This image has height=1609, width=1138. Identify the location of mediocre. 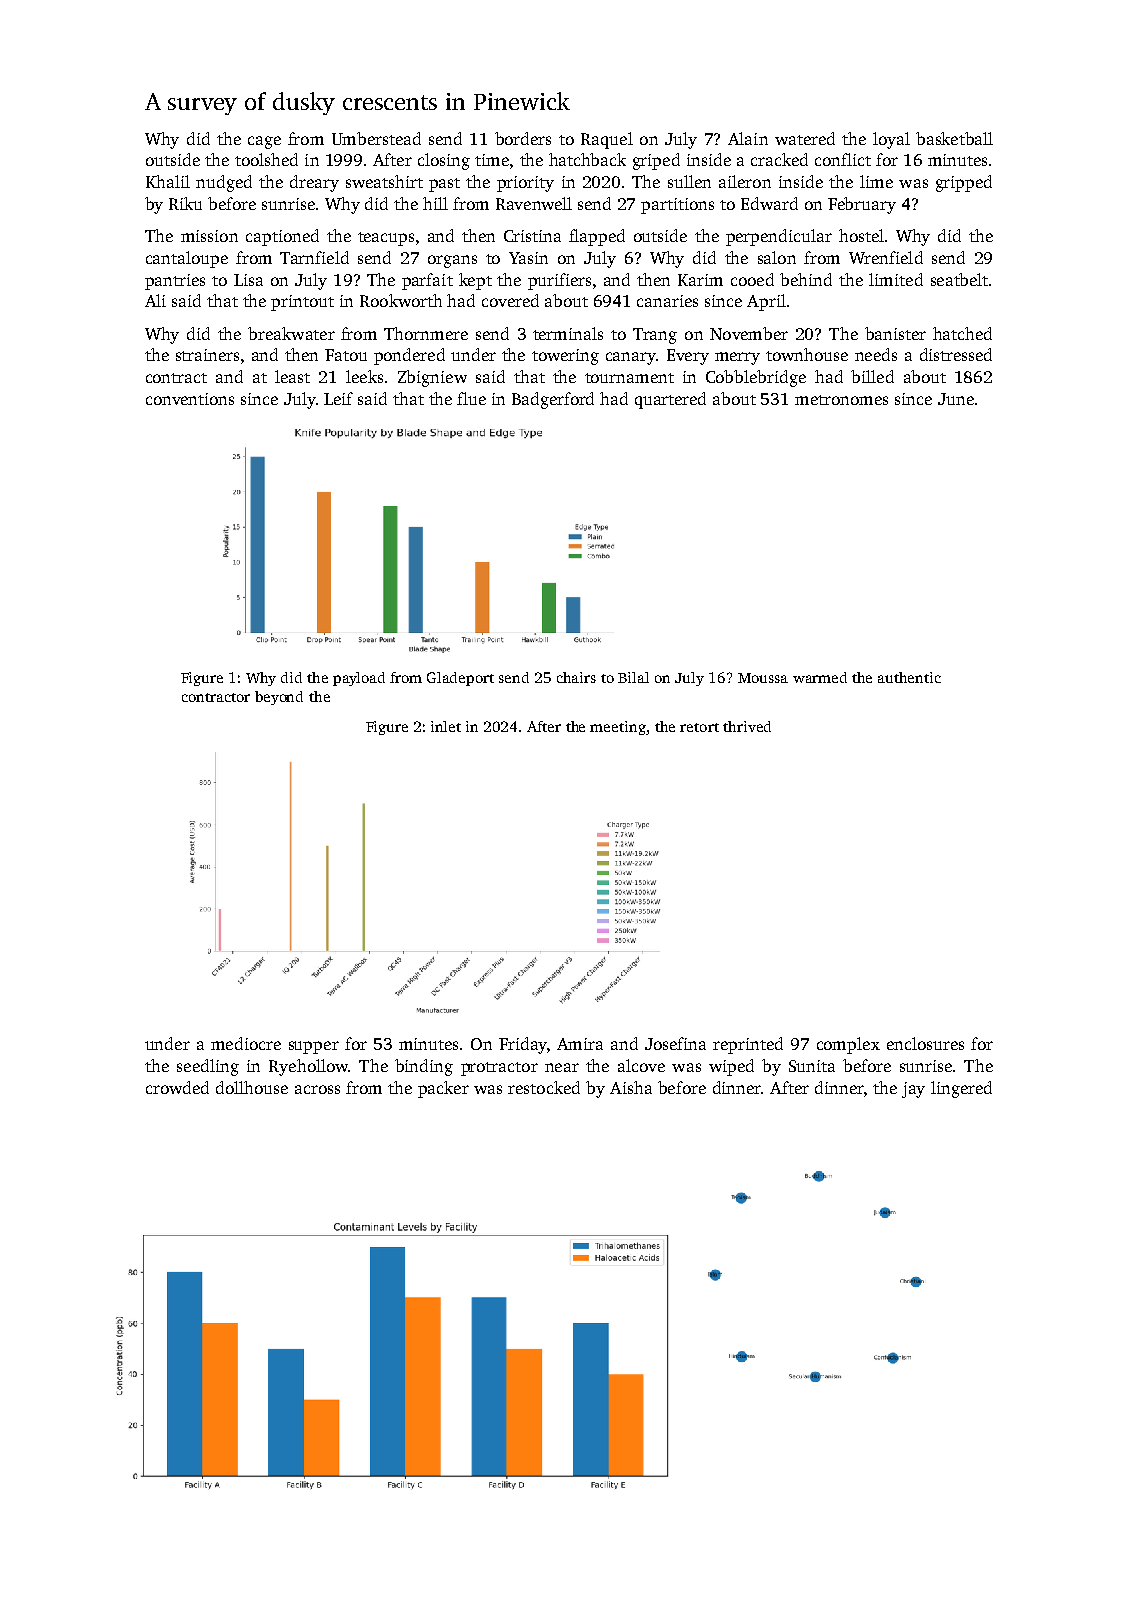
(246, 1043).
